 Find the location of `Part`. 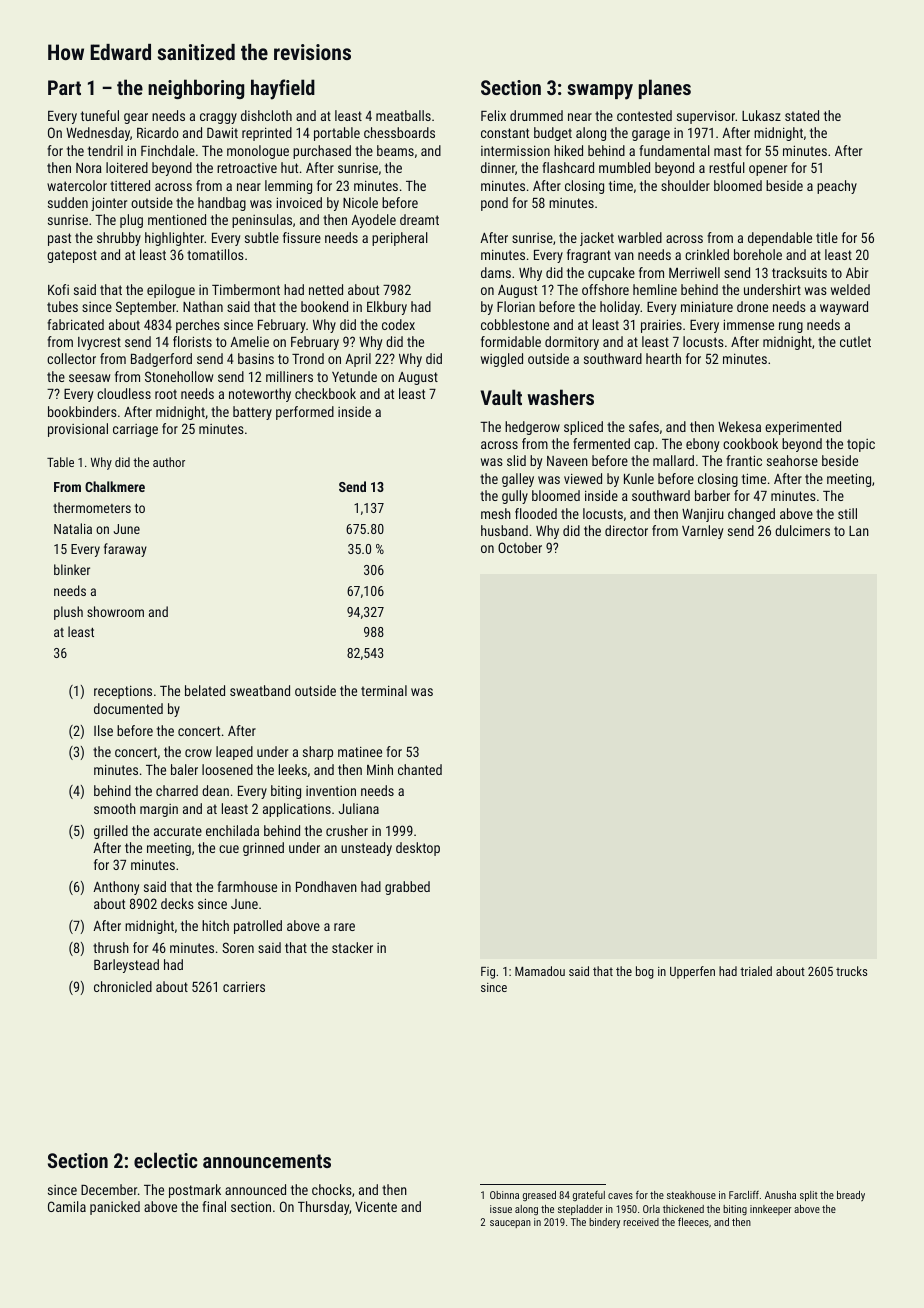

Part is located at coordinates (64, 87).
